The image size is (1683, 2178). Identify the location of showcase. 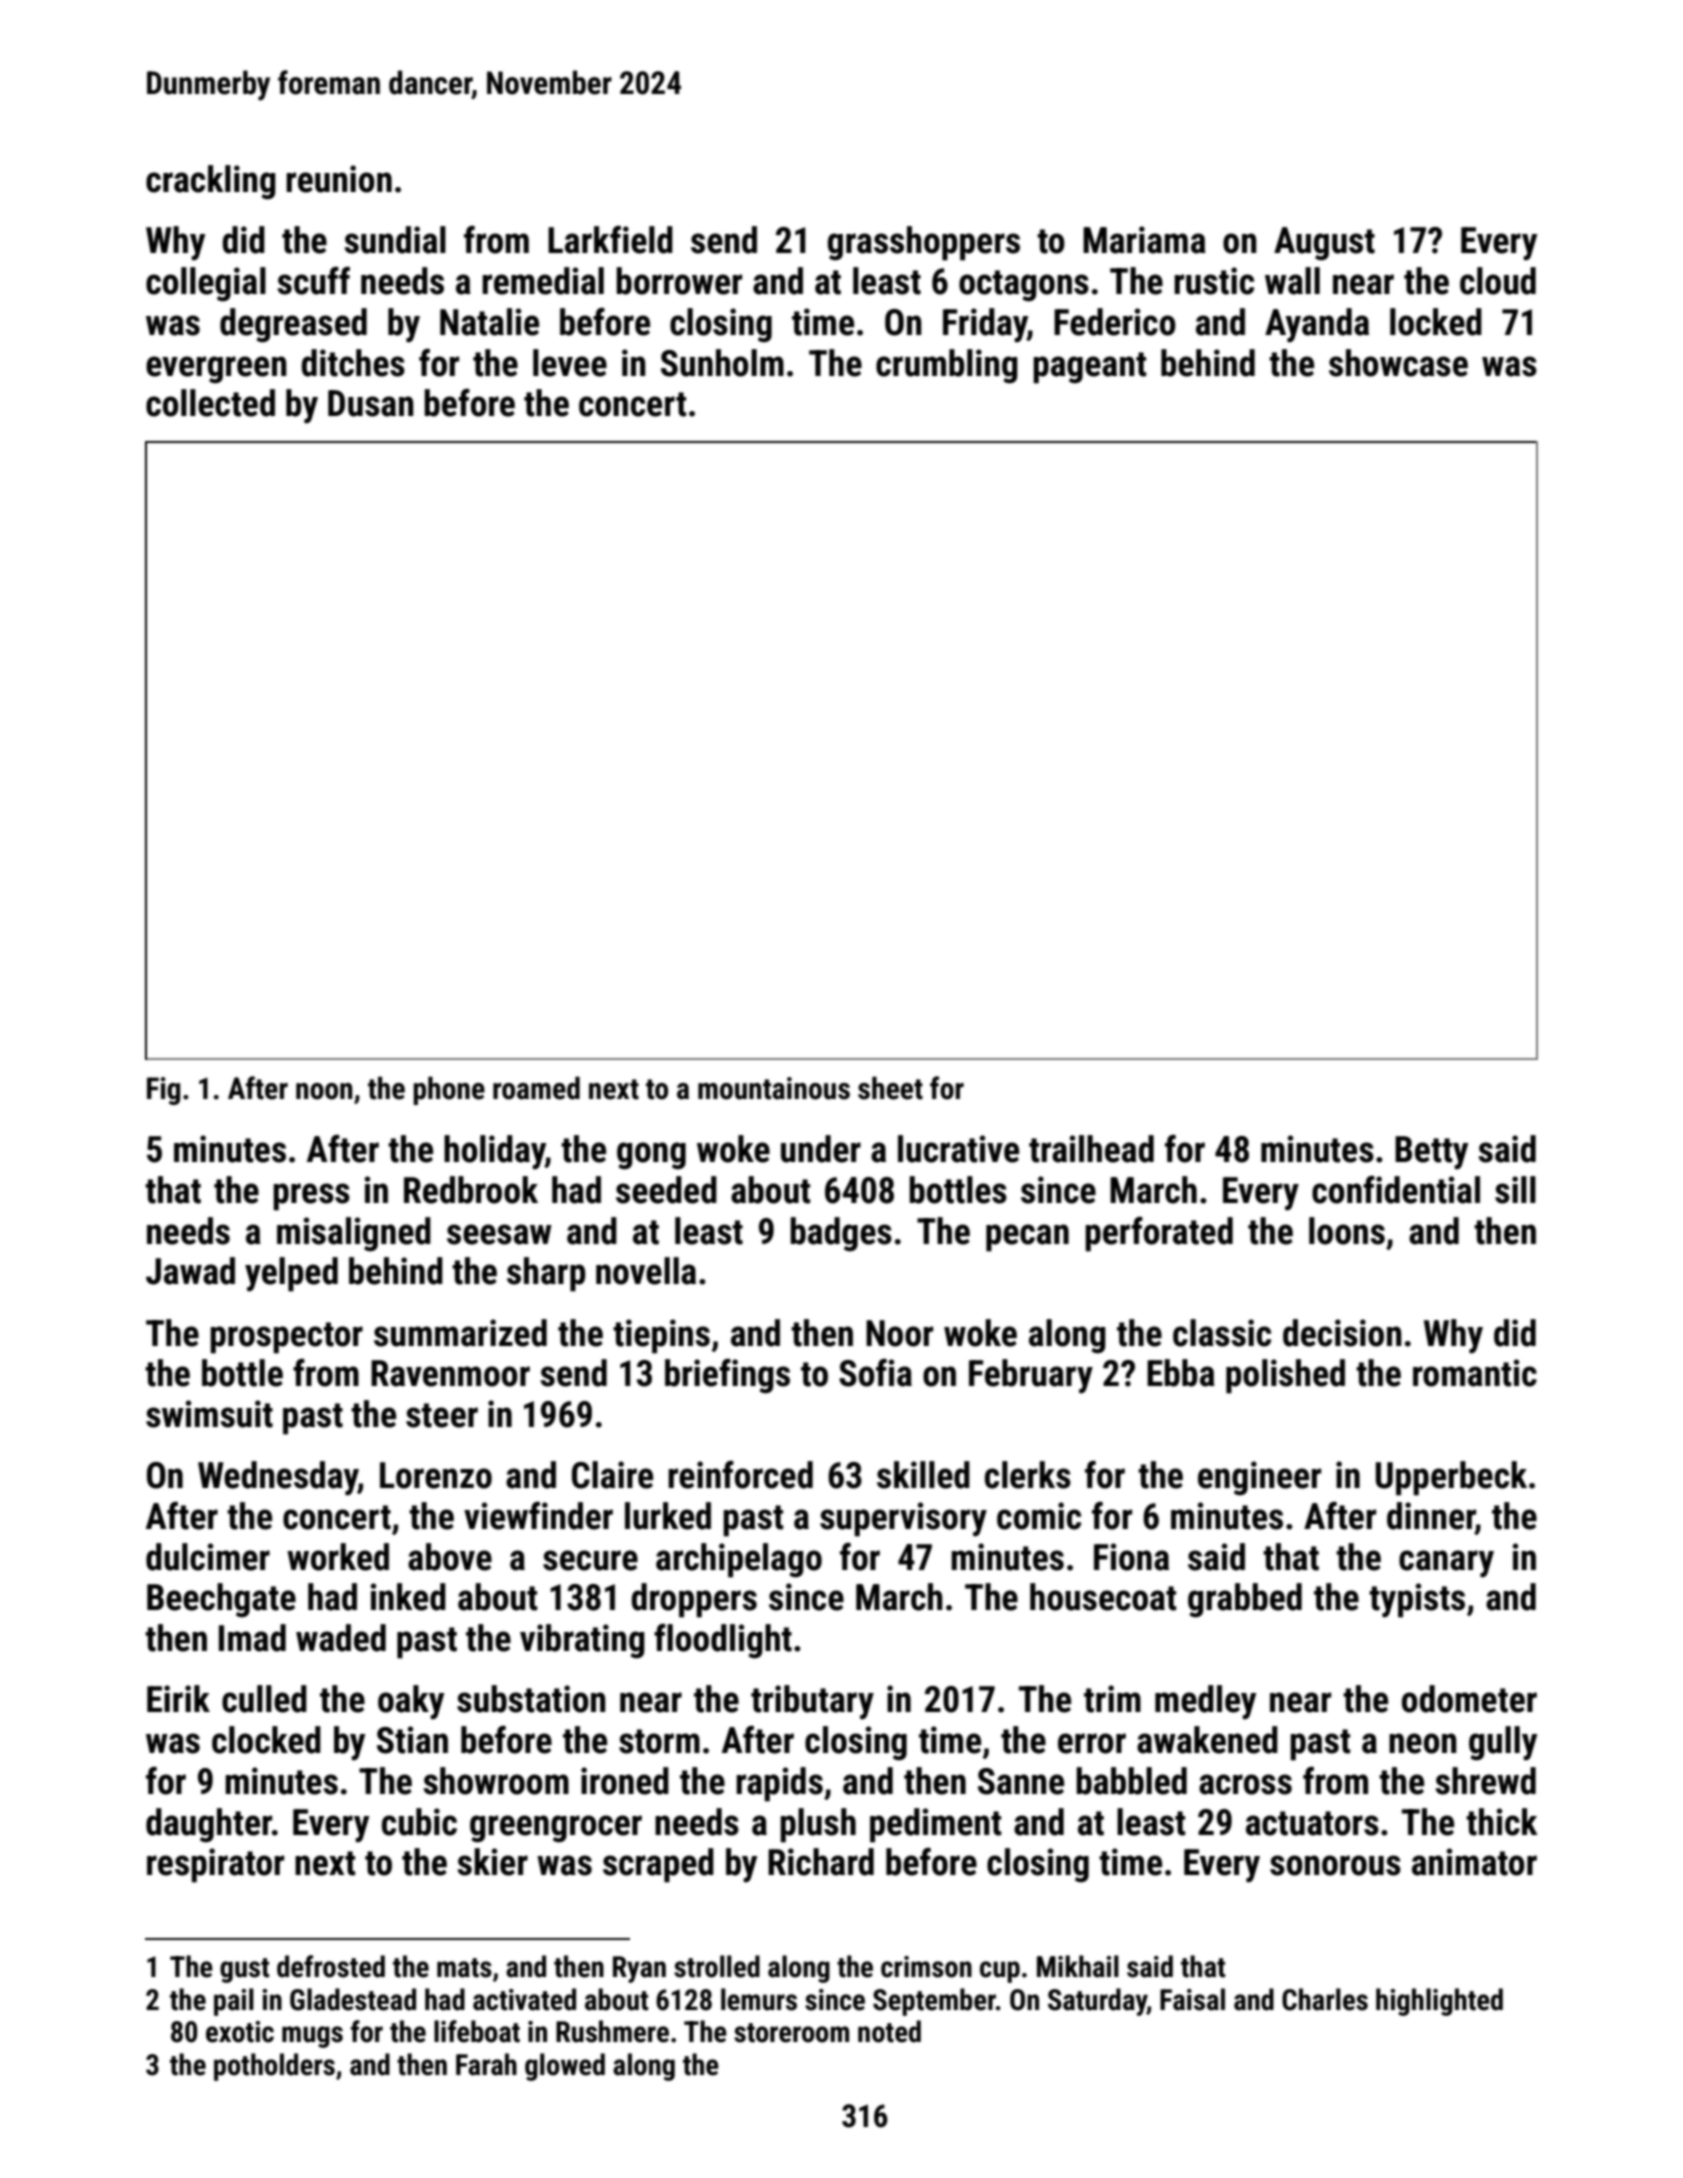
(1398, 363).
